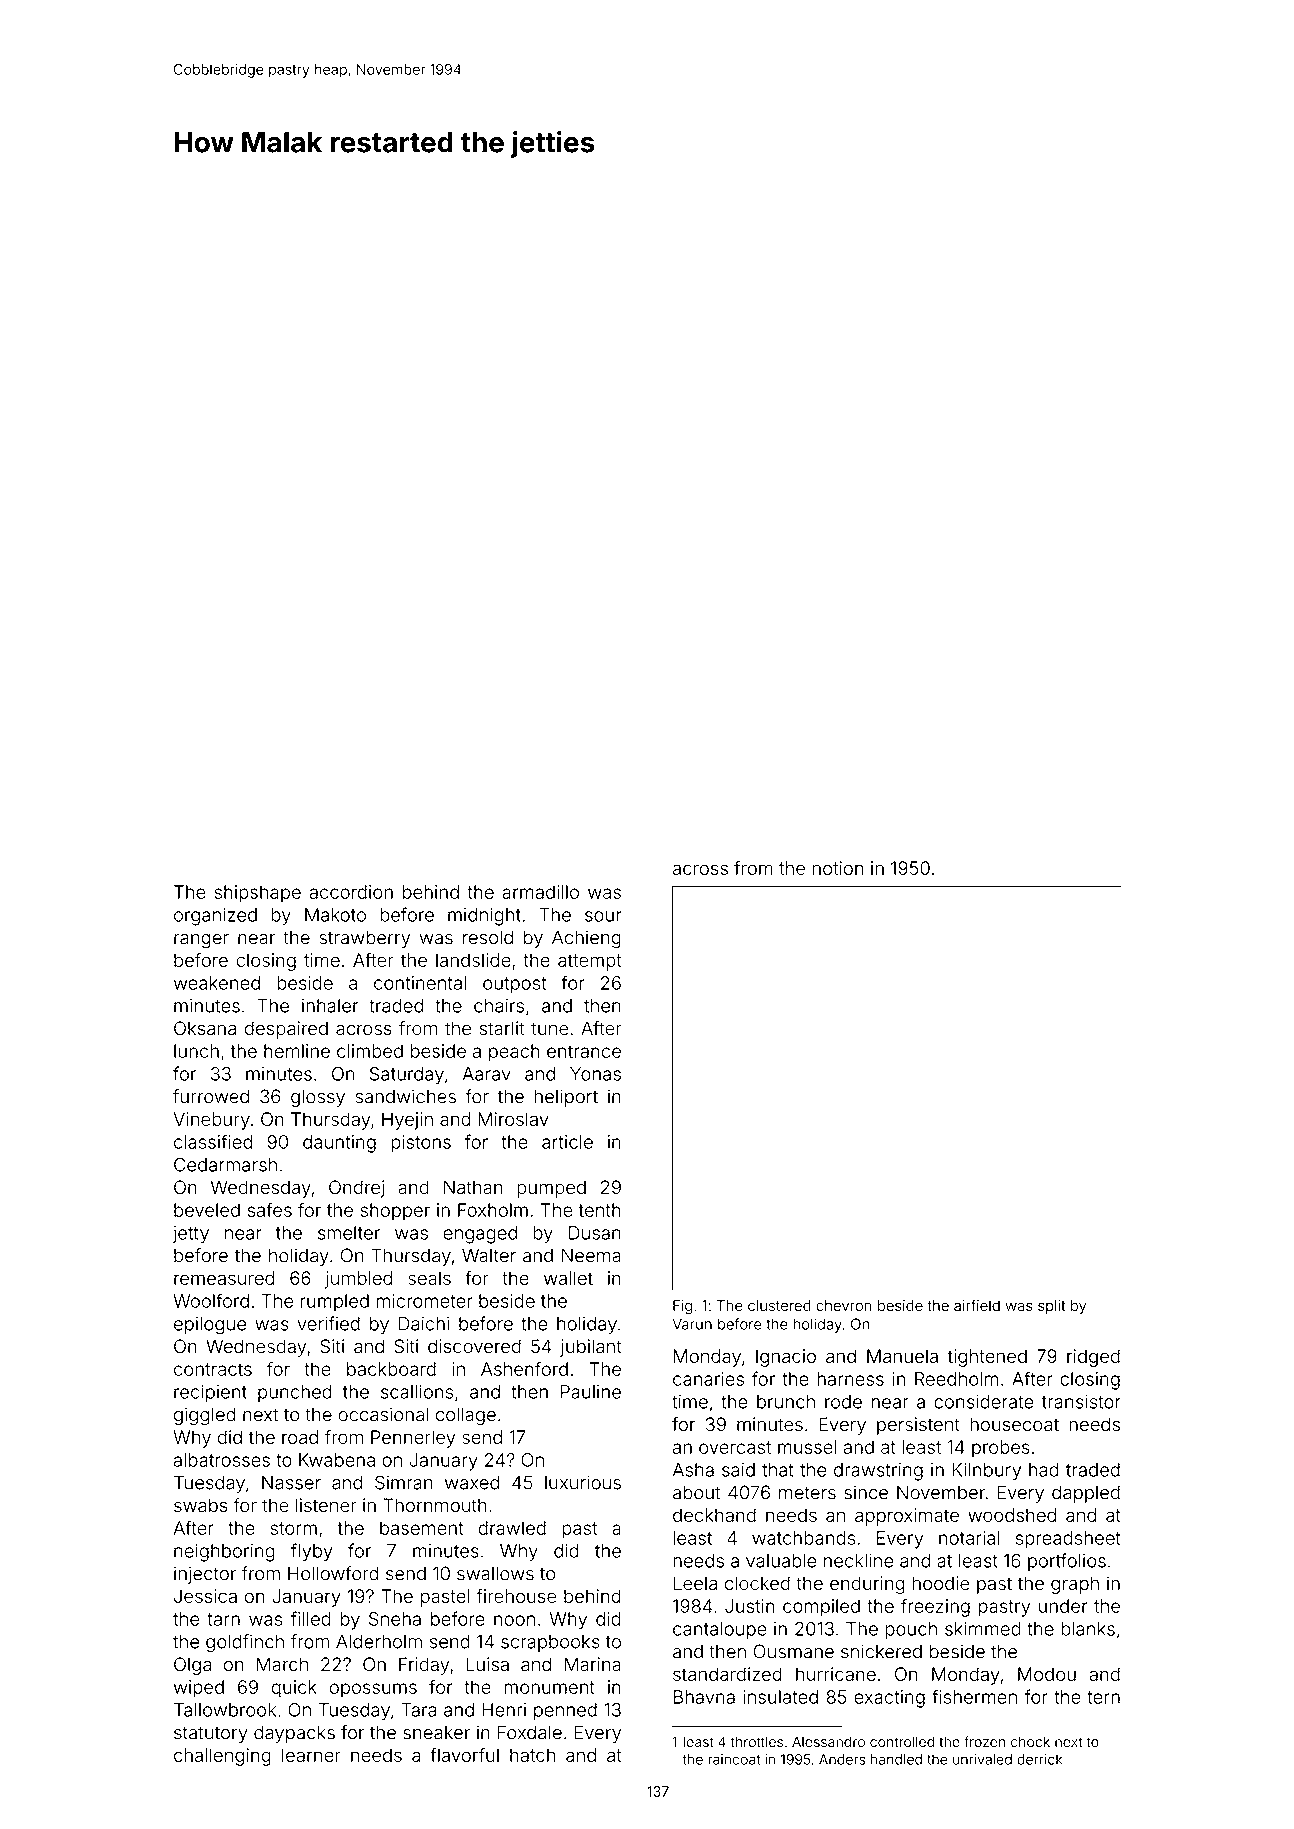 The image size is (1294, 1829). Describe the element at coordinates (311, 1755) in the image. I see `learner` at that location.
